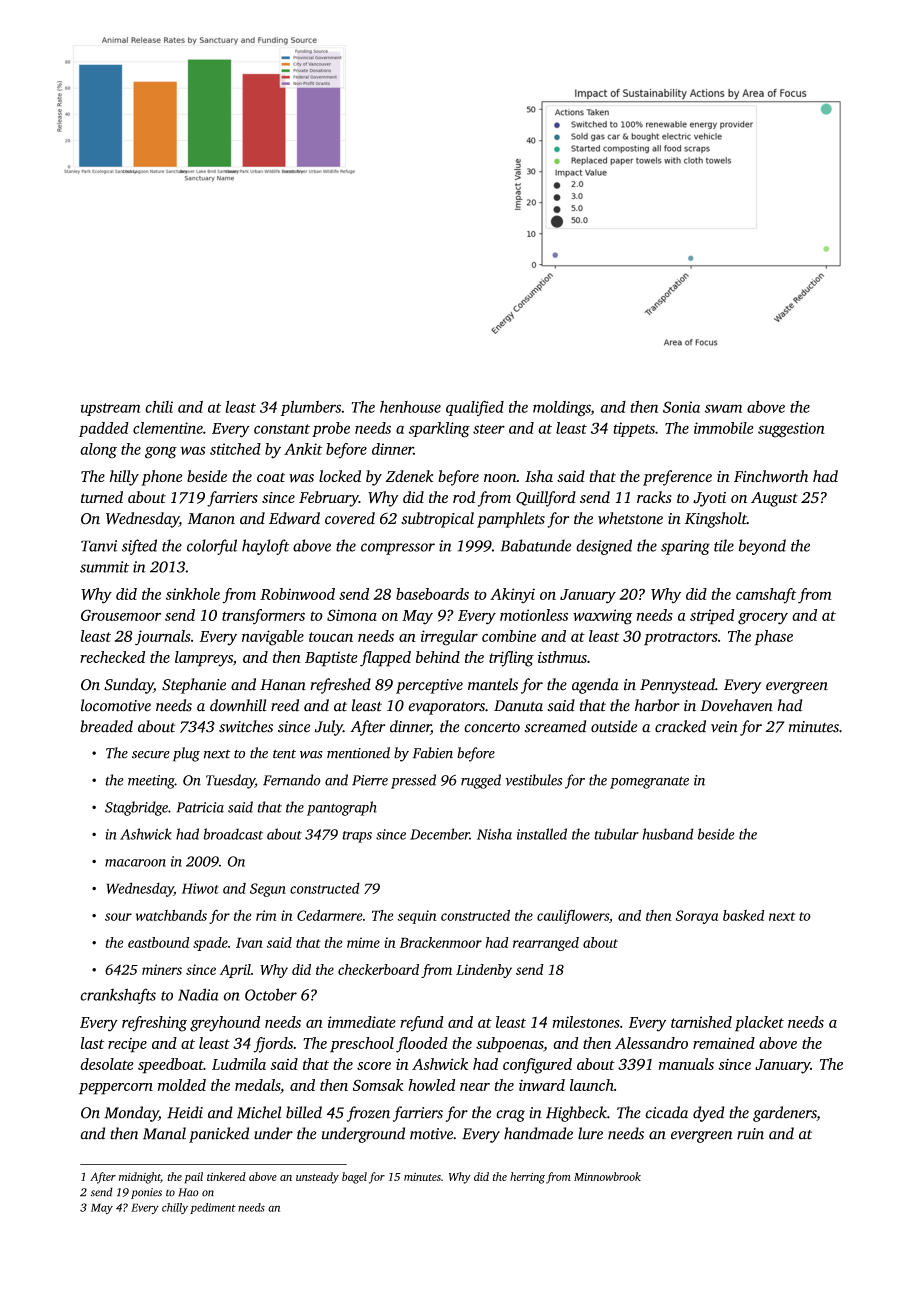  What do you see at coordinates (198, 994) in the screenshot?
I see `Nadia` at bounding box center [198, 994].
